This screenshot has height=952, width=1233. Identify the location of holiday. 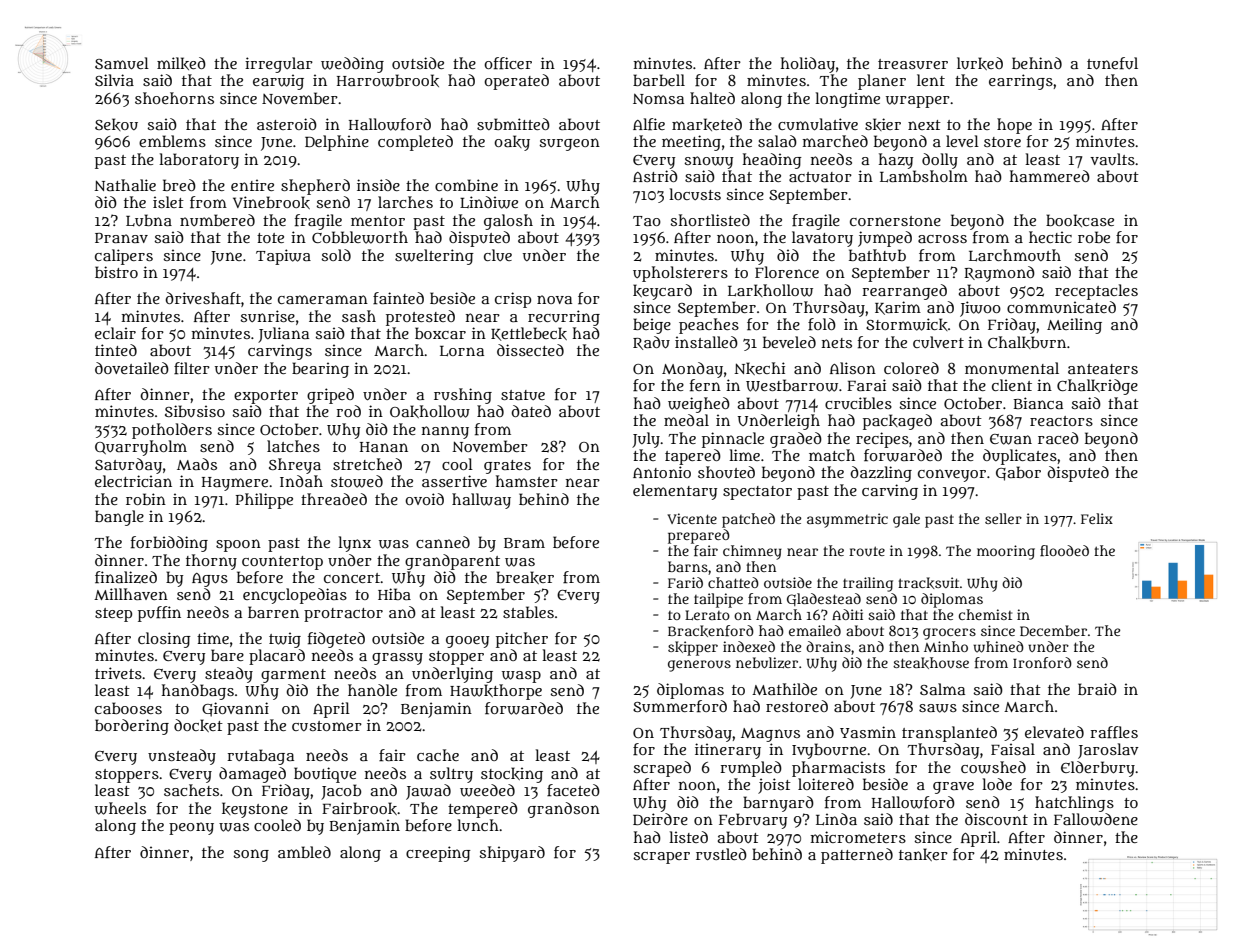
(808, 65).
